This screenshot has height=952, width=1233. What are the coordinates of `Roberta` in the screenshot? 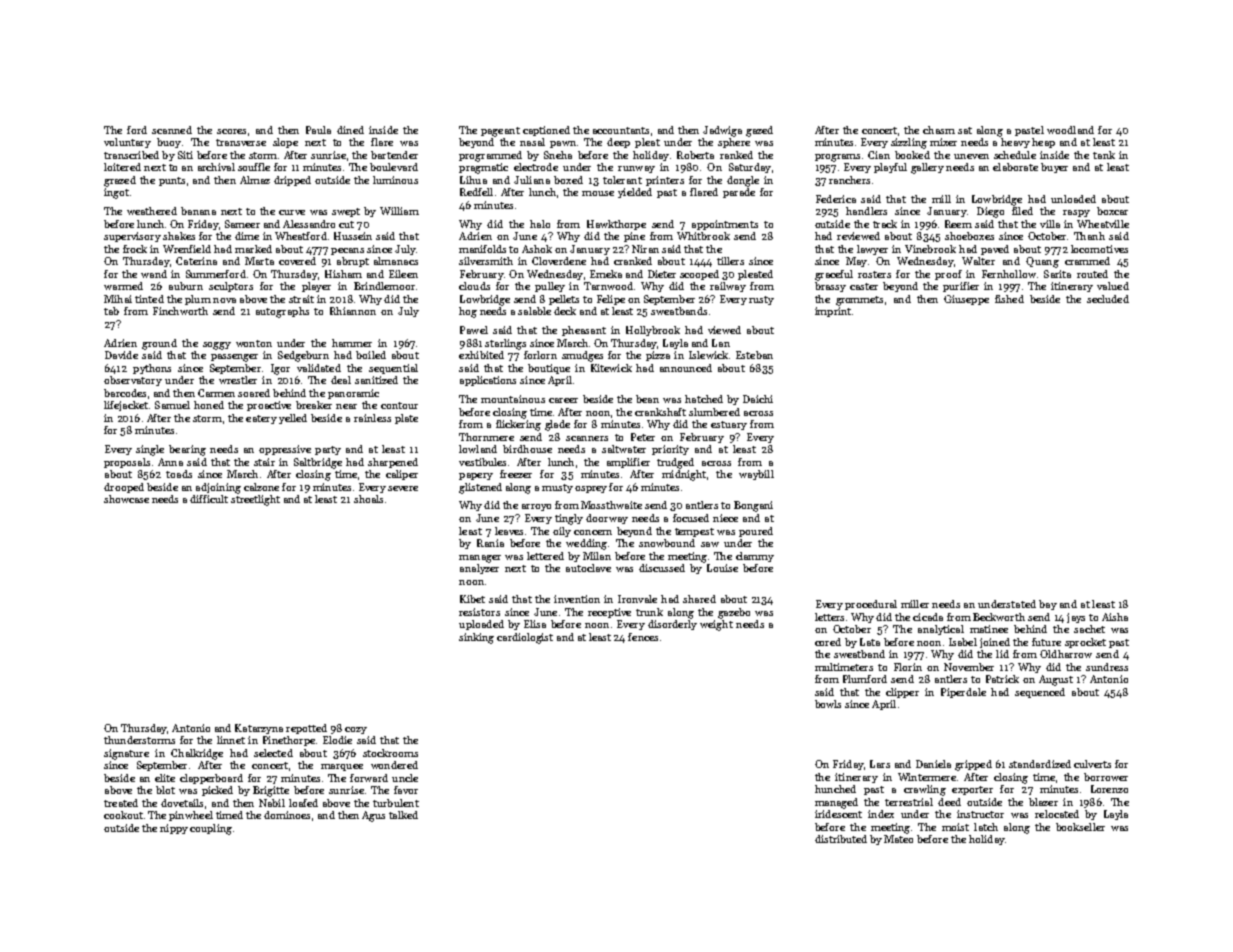 It's located at (695, 155).
